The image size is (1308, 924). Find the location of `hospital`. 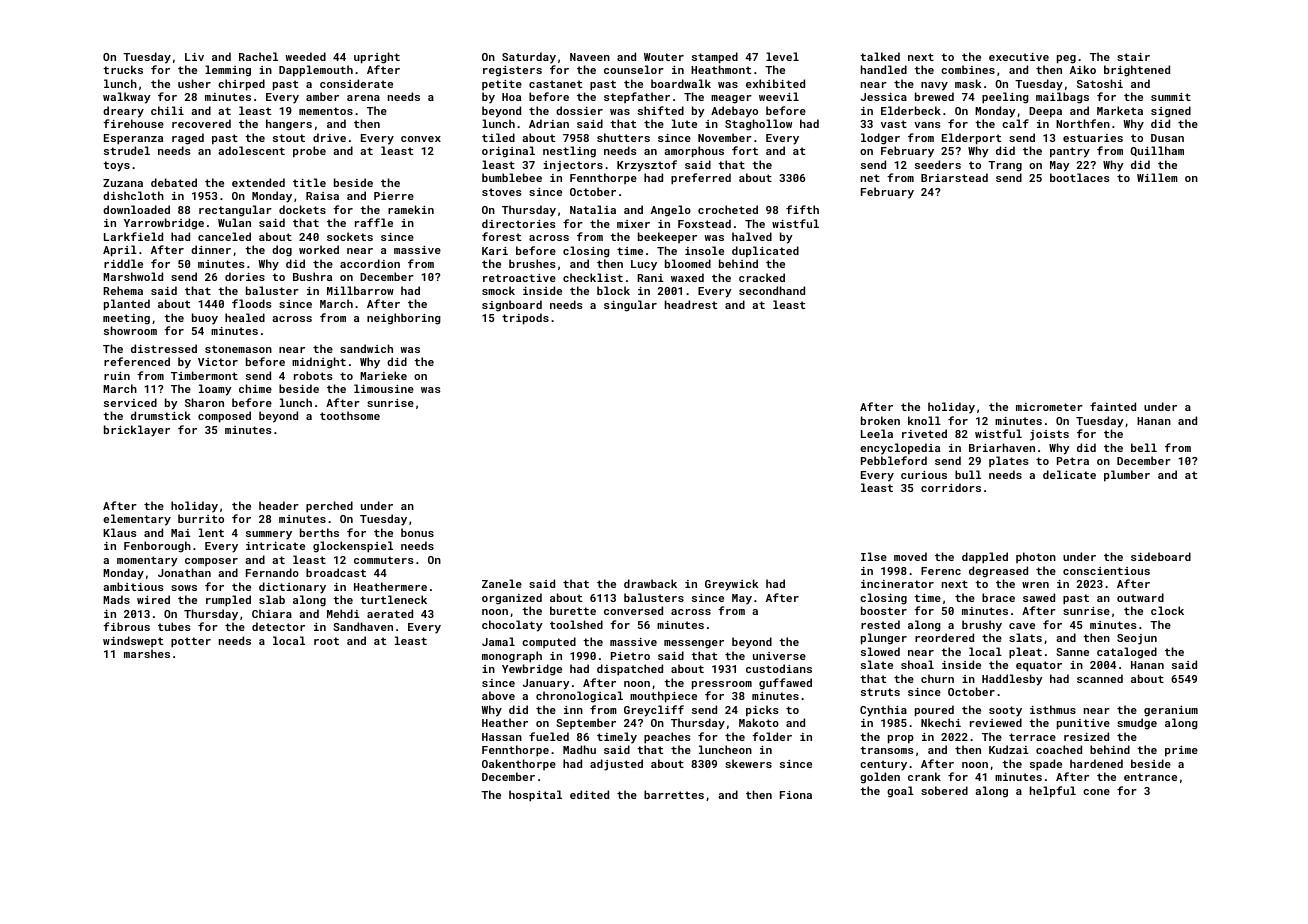

hospital is located at coordinates (535, 796).
